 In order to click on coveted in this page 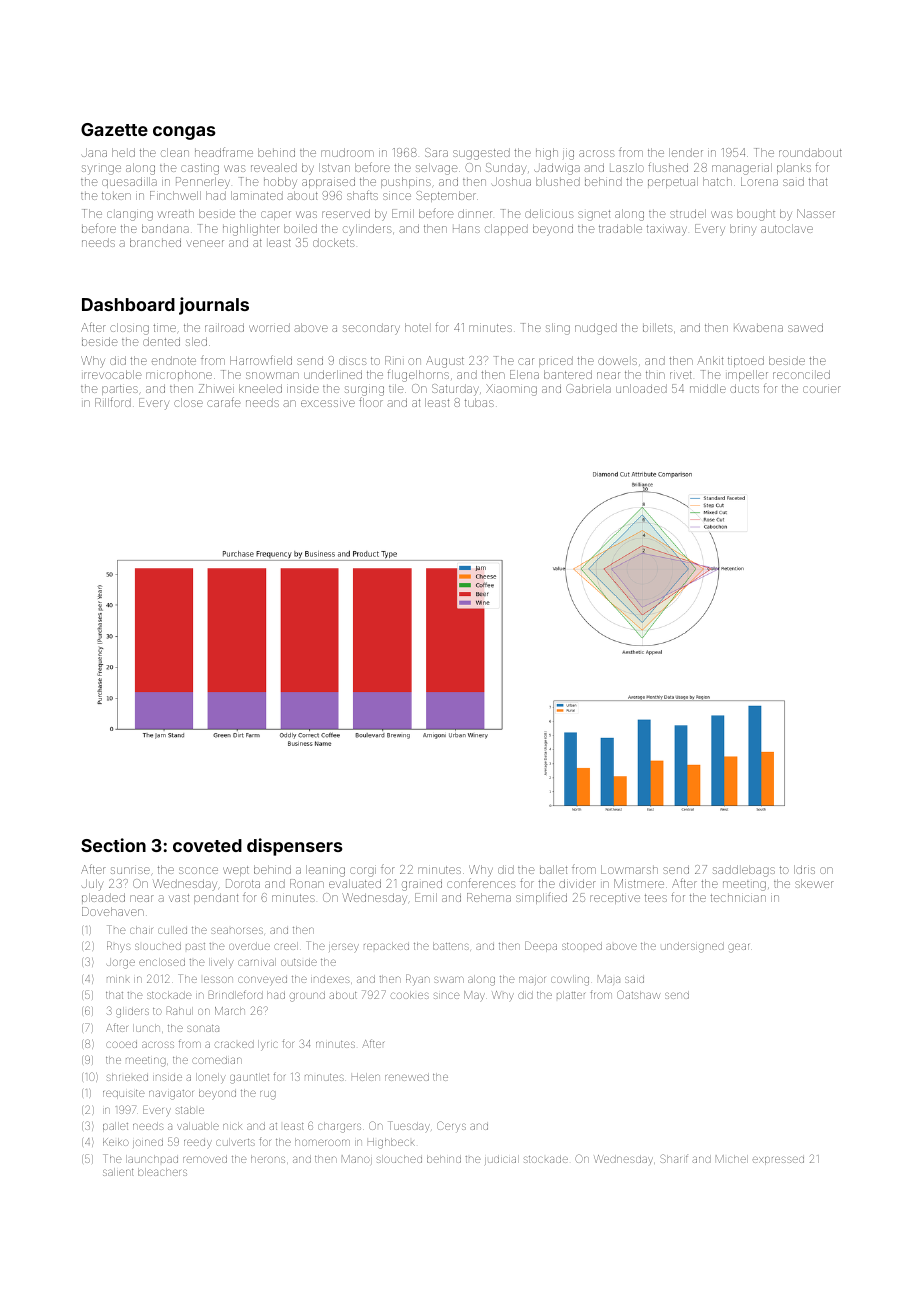, I will do `click(207, 845)`.
